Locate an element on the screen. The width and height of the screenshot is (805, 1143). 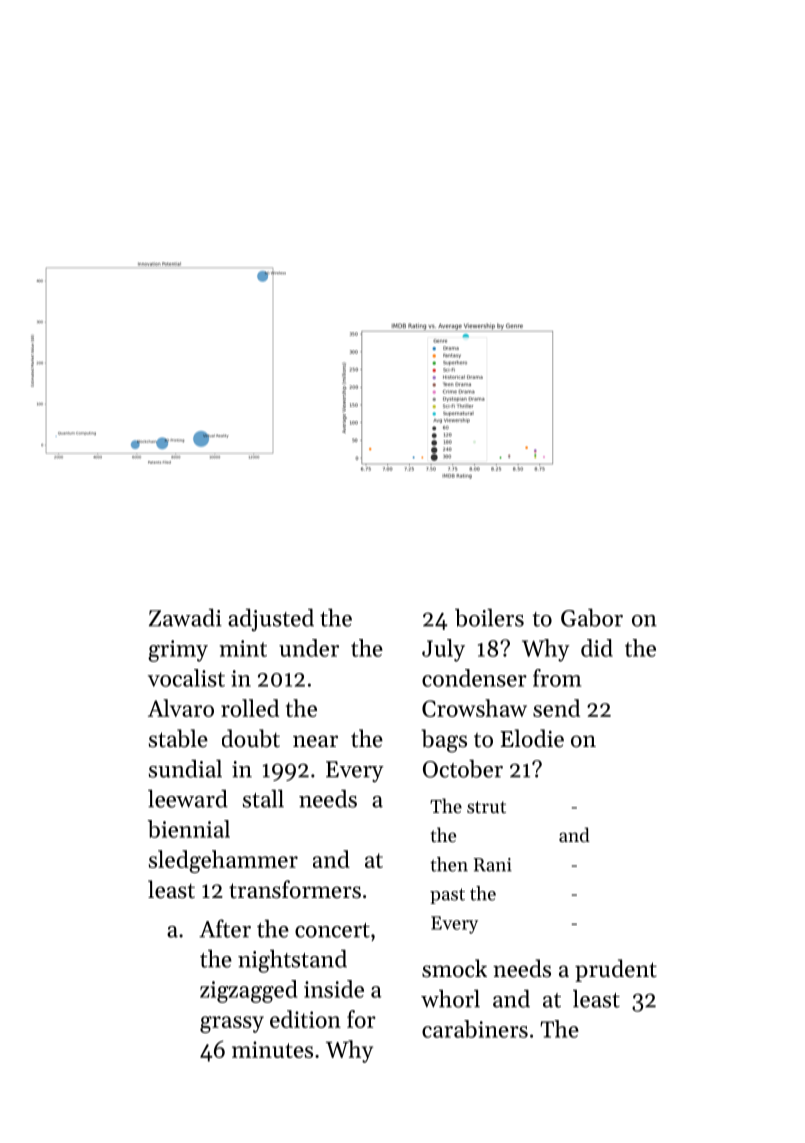
carabiners is located at coordinates (475, 1029).
